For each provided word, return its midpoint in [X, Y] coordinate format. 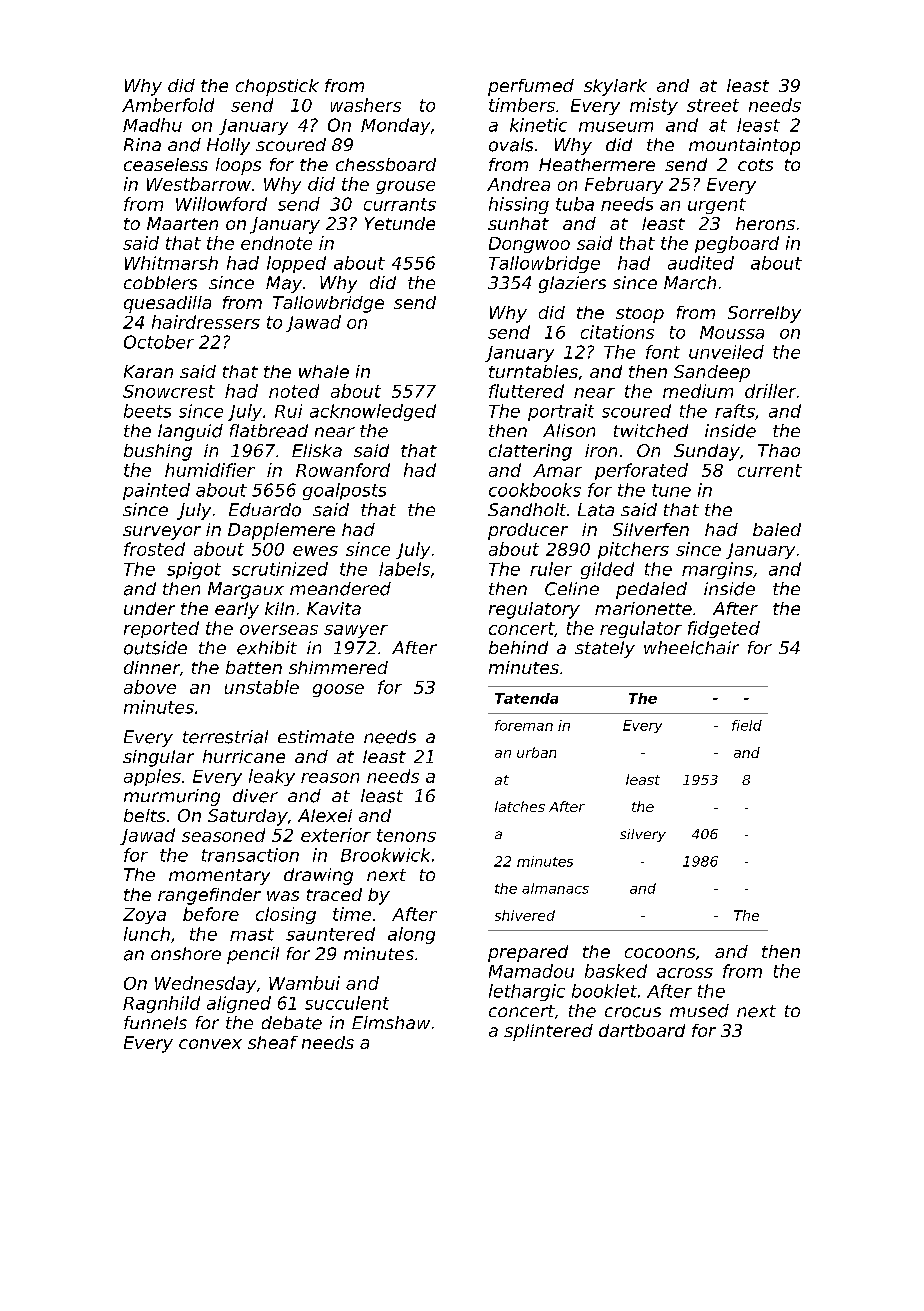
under [149, 608]
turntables [533, 371]
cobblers [160, 283]
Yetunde [400, 223]
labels [404, 569]
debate [292, 1023]
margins [717, 570]
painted [156, 491]
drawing [318, 876]
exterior [336, 835]
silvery [643, 835]
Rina [142, 144]
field [747, 725]
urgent [717, 206]
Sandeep [712, 373]
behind [518, 647]
